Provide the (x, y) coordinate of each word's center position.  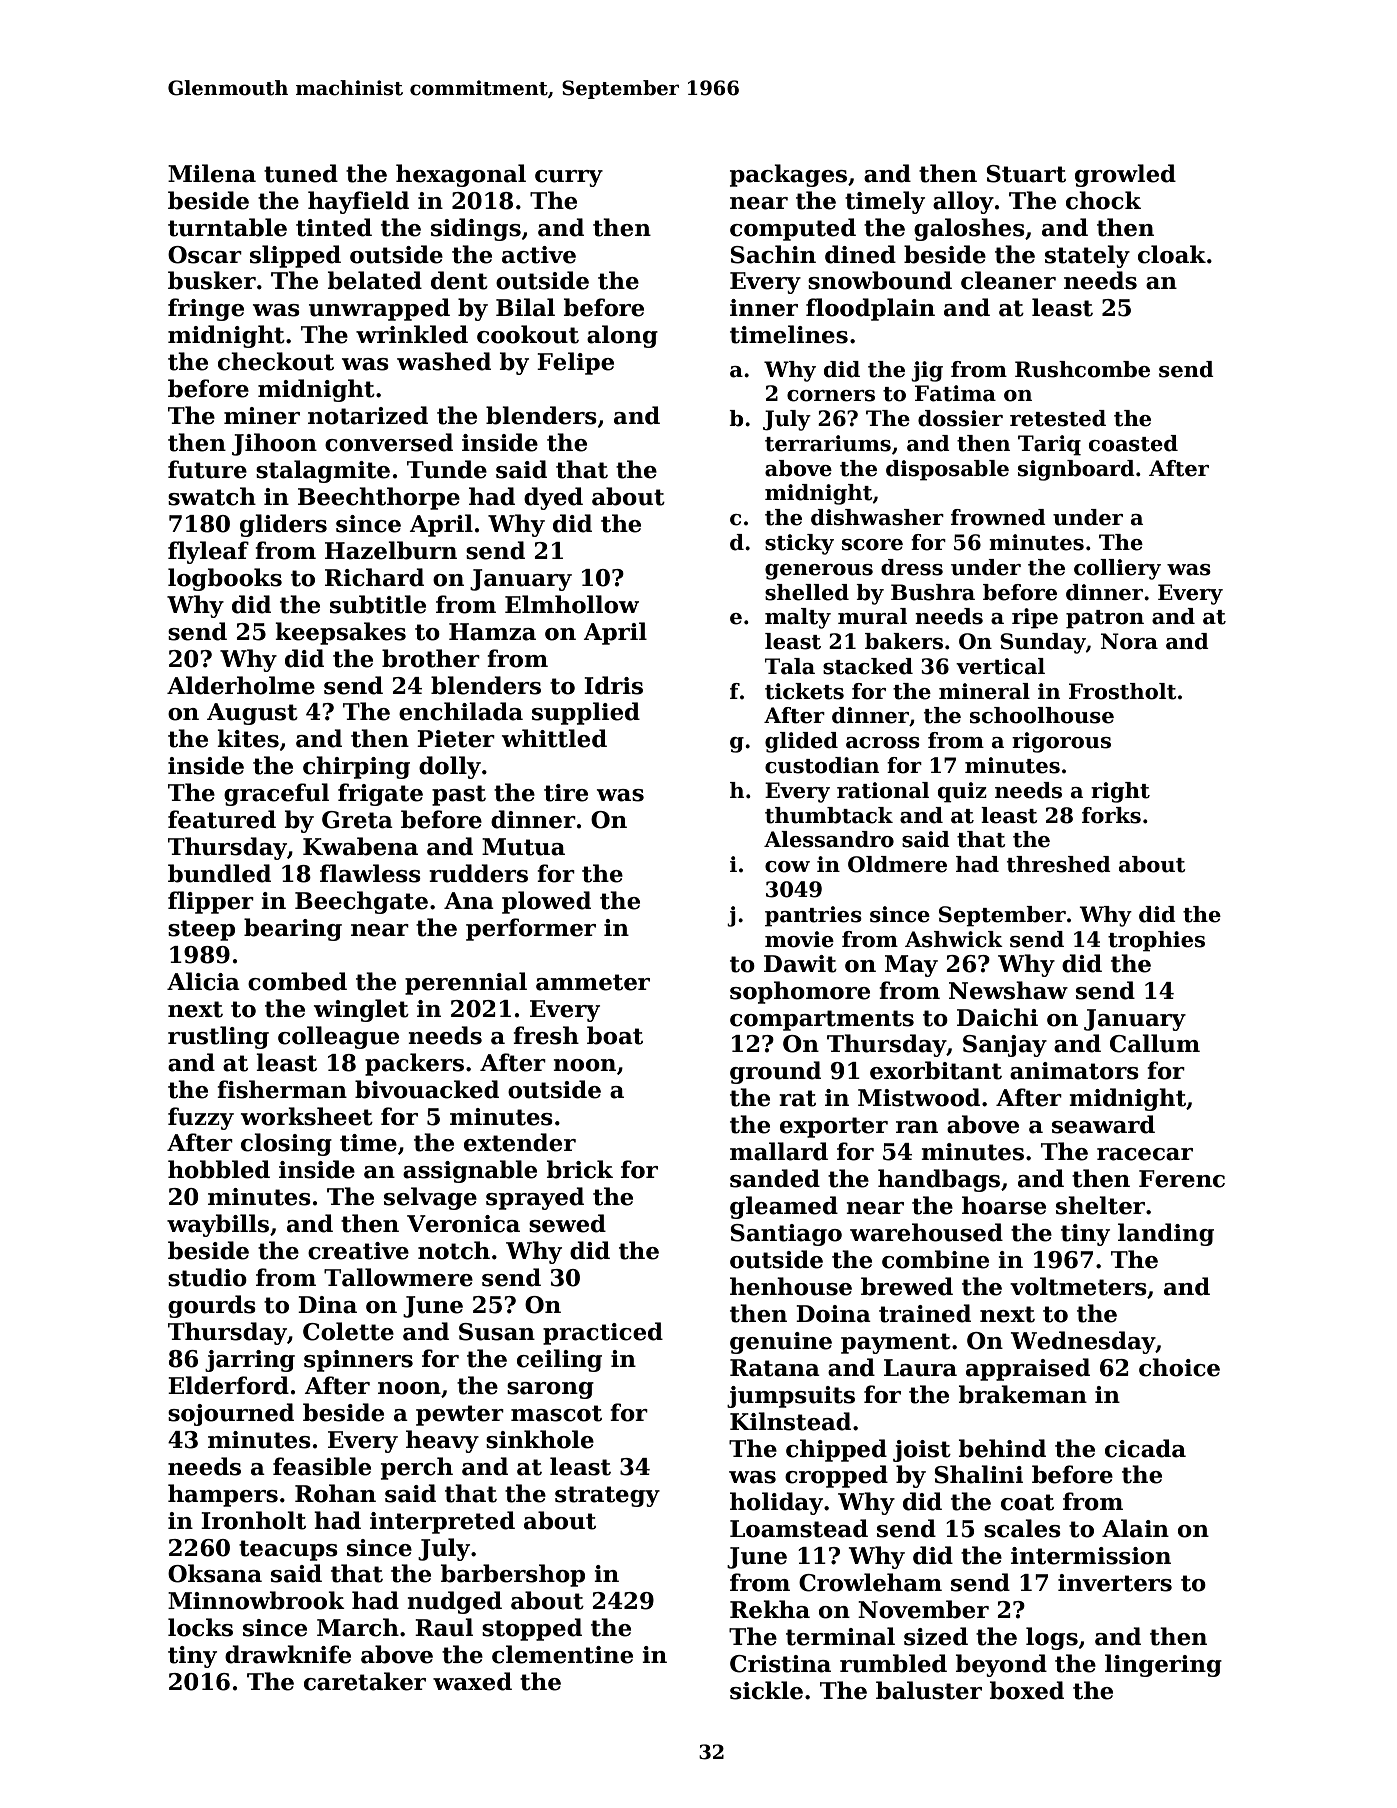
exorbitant (936, 1070)
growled (1125, 175)
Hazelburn (391, 550)
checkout (276, 361)
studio (207, 1277)
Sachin (773, 254)
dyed (553, 498)
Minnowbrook (256, 1600)
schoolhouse (1042, 715)
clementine (562, 1654)
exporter (834, 1127)
